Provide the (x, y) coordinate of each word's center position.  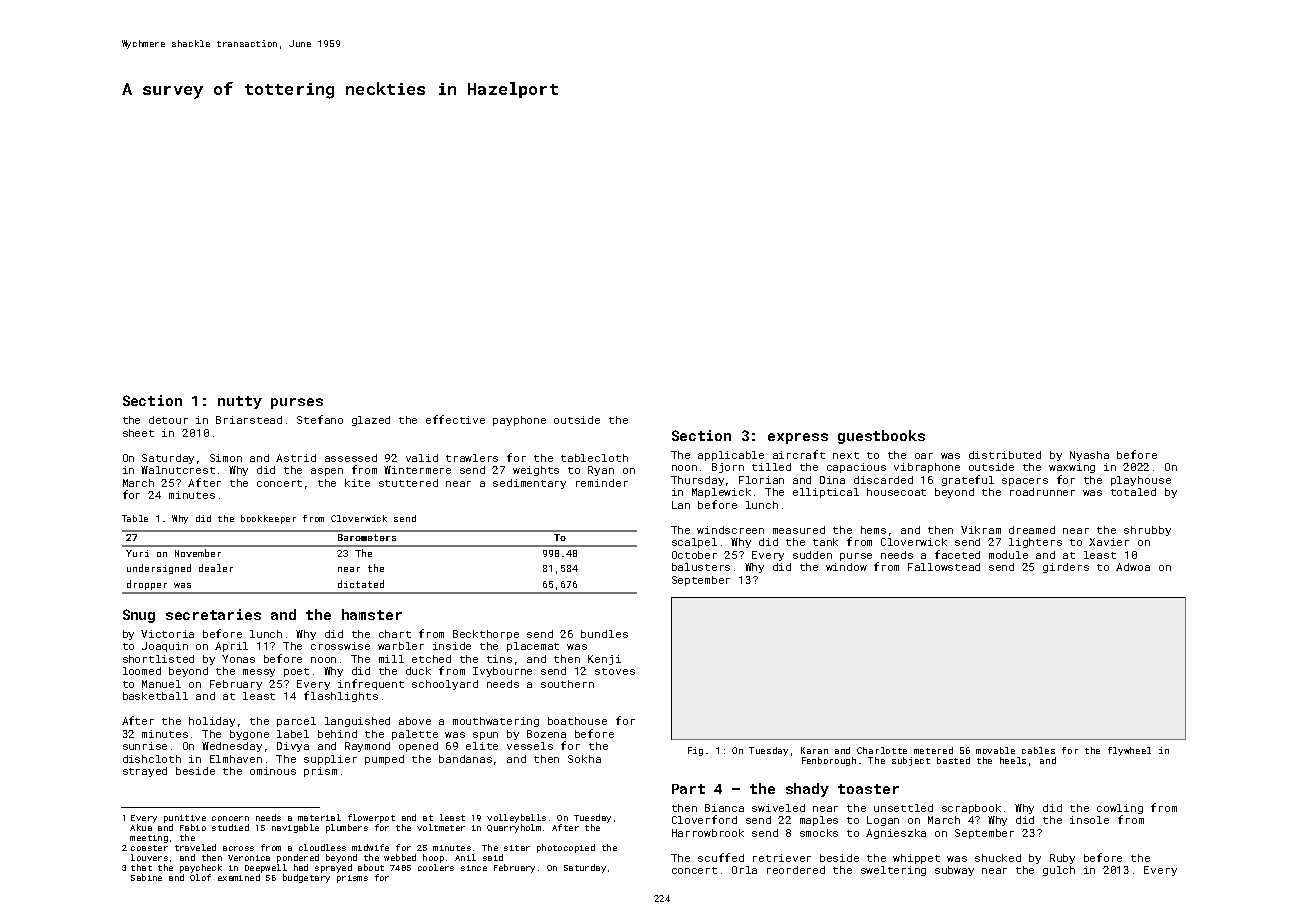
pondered (298, 858)
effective (455, 419)
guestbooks (881, 437)
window (846, 567)
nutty (240, 402)
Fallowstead (944, 567)
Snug (139, 616)
